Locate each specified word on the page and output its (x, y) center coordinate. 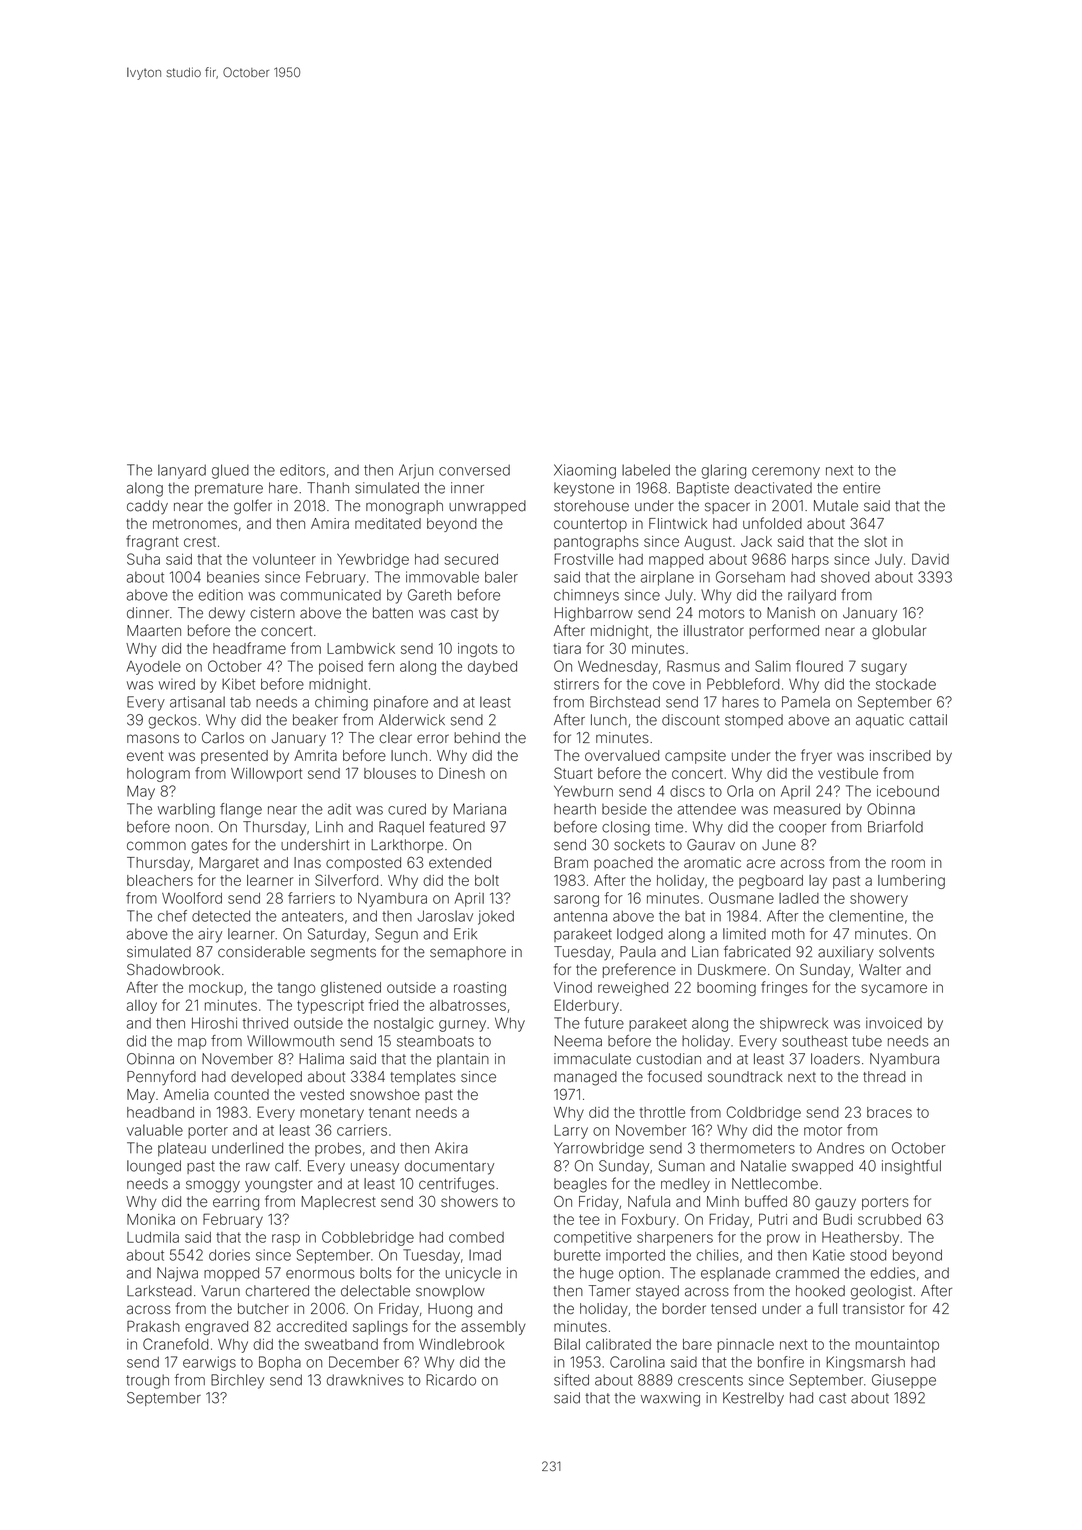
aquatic (880, 721)
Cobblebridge (368, 1238)
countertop (590, 525)
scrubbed (889, 1219)
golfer (253, 507)
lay (818, 882)
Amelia (186, 1094)
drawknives (365, 1380)
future (604, 1023)
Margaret (229, 864)
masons (153, 739)
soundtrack (745, 1077)
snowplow (450, 1292)
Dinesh (462, 773)
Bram (571, 862)
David (930, 559)
